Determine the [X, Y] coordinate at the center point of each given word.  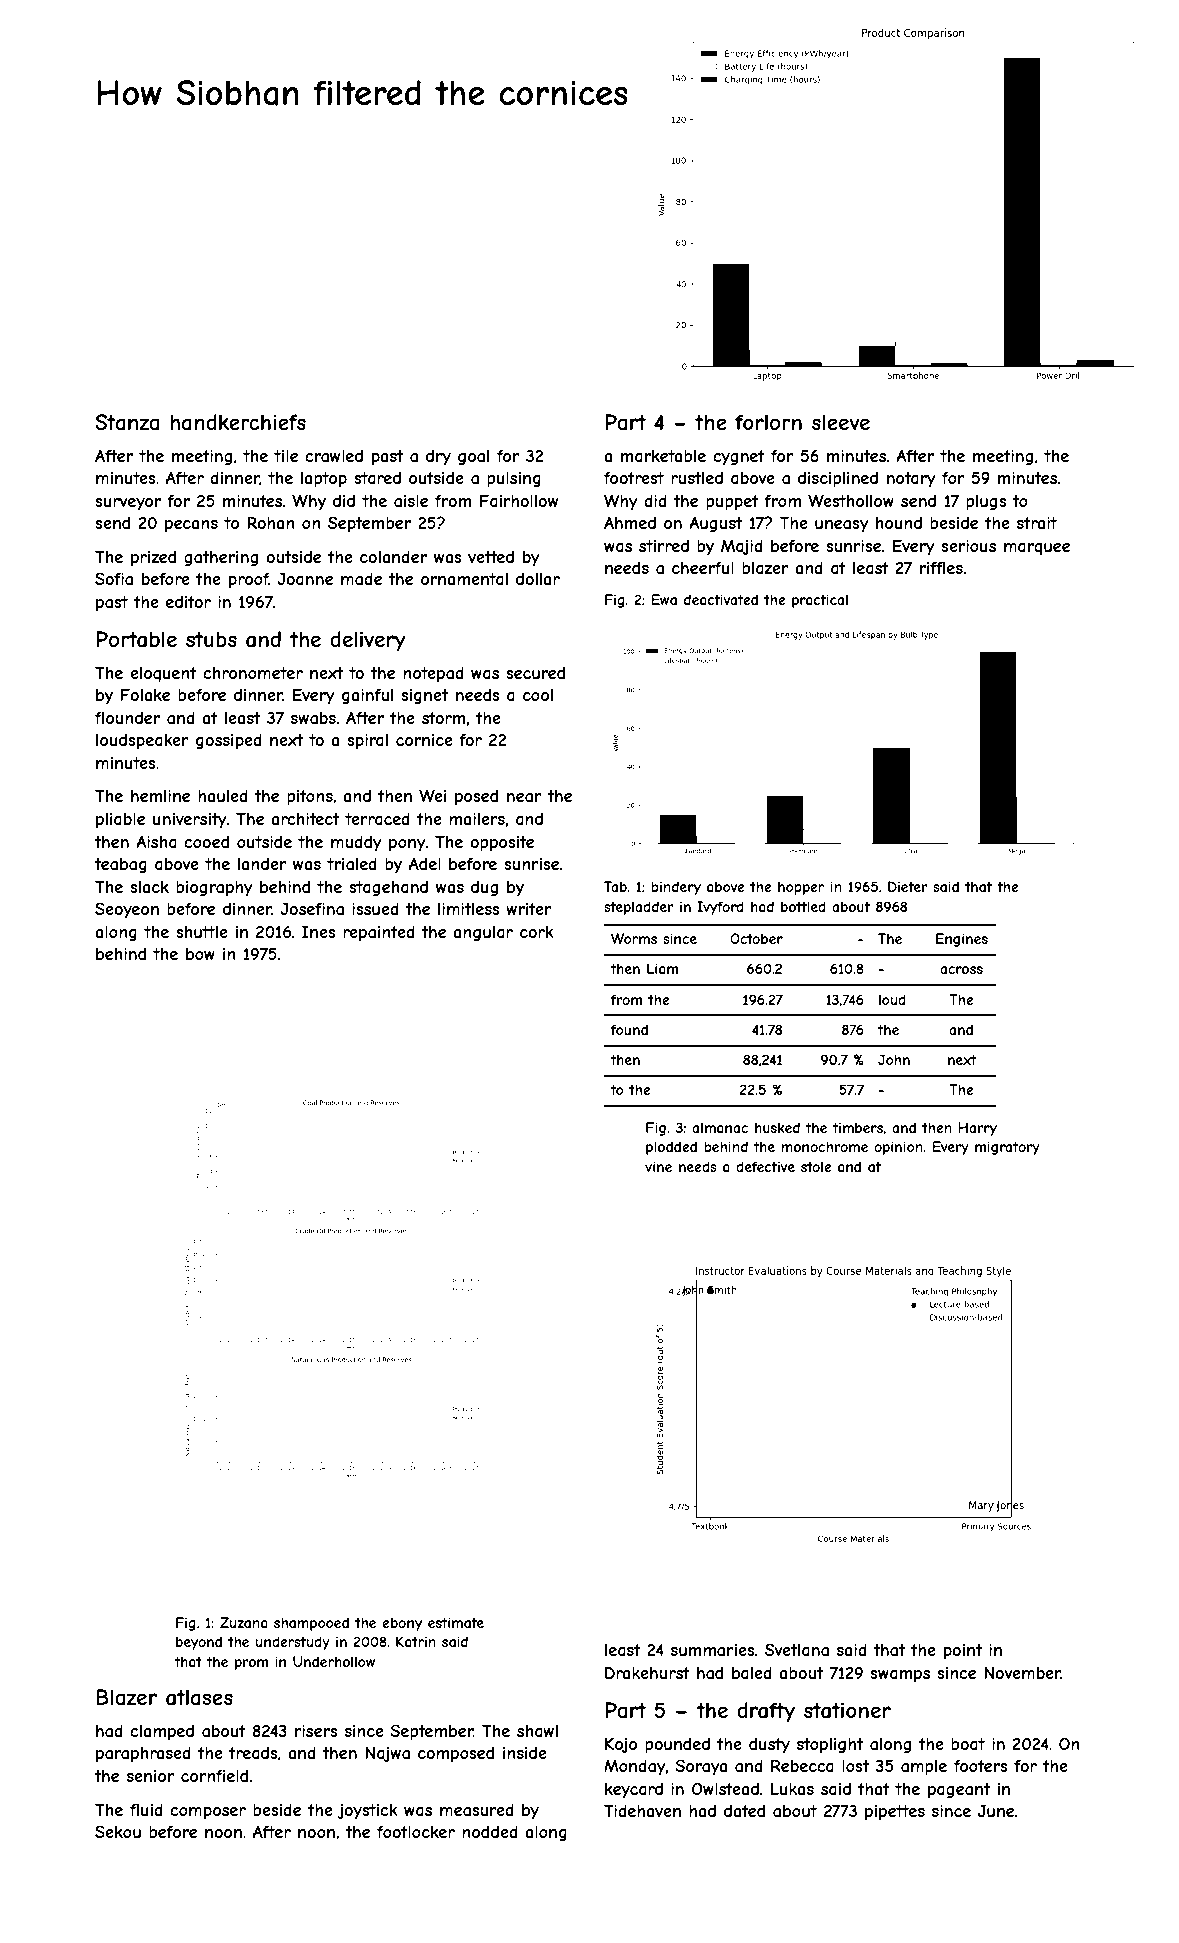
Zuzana [244, 1622]
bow [200, 954]
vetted [491, 557]
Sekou [118, 1831]
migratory [1007, 1148]
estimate [456, 1622]
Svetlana [797, 1649]
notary [911, 480]
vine [658, 1166]
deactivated [721, 599]
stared [377, 478]
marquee [1037, 548]
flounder [127, 718]
